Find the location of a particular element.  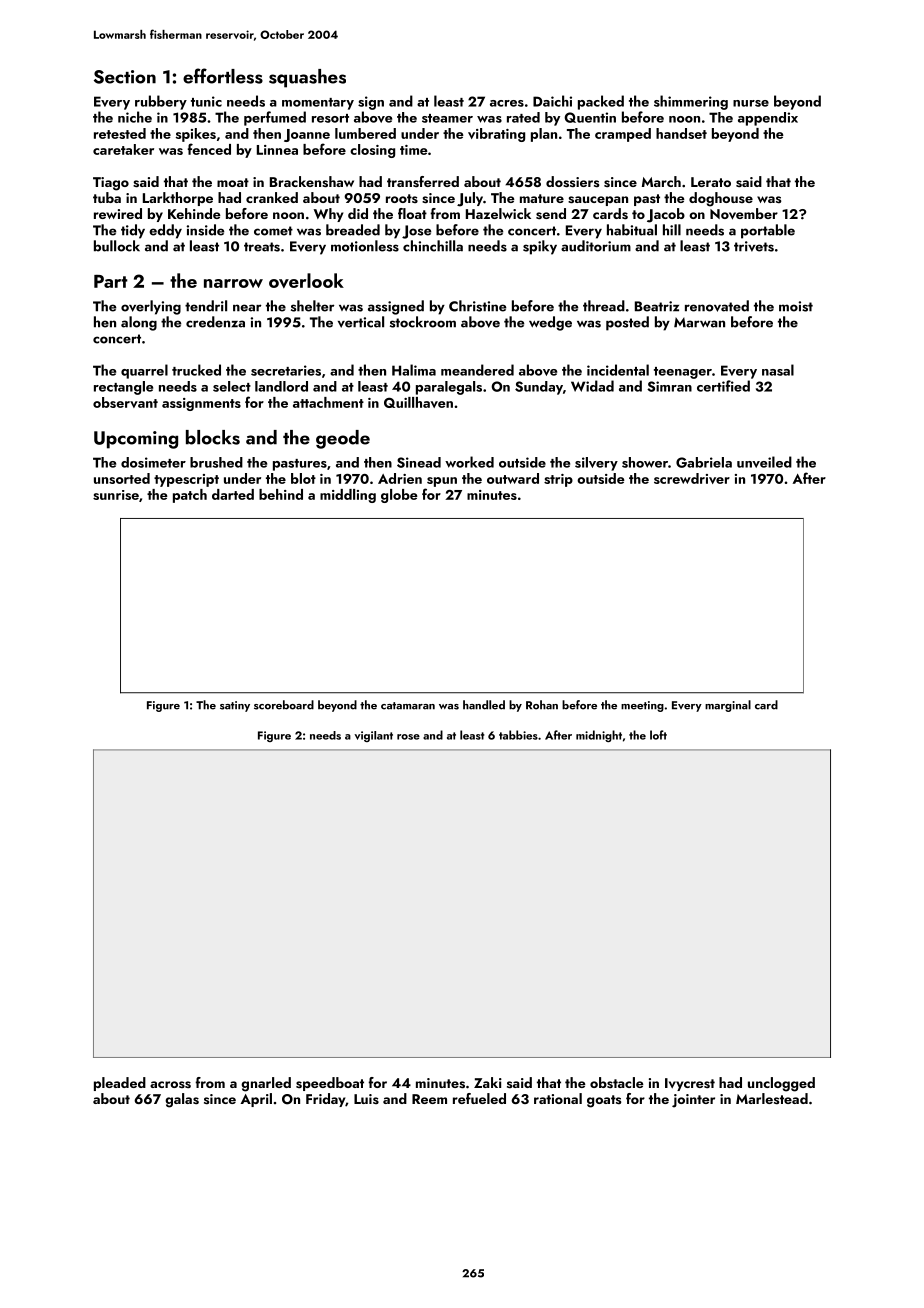

along is located at coordinates (139, 323).
